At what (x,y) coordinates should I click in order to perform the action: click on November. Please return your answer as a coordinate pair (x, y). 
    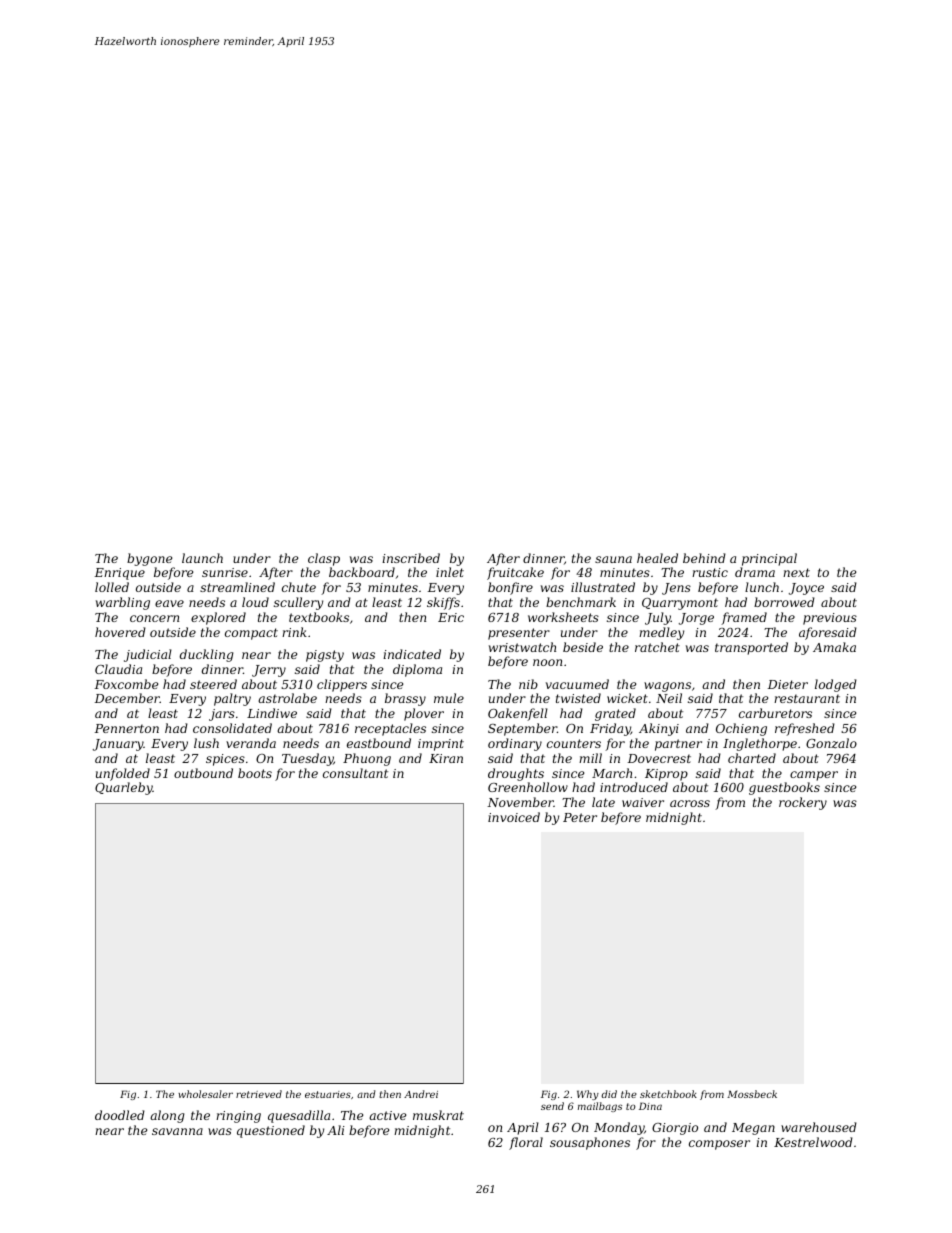
    Looking at the image, I should click on (520, 802).
